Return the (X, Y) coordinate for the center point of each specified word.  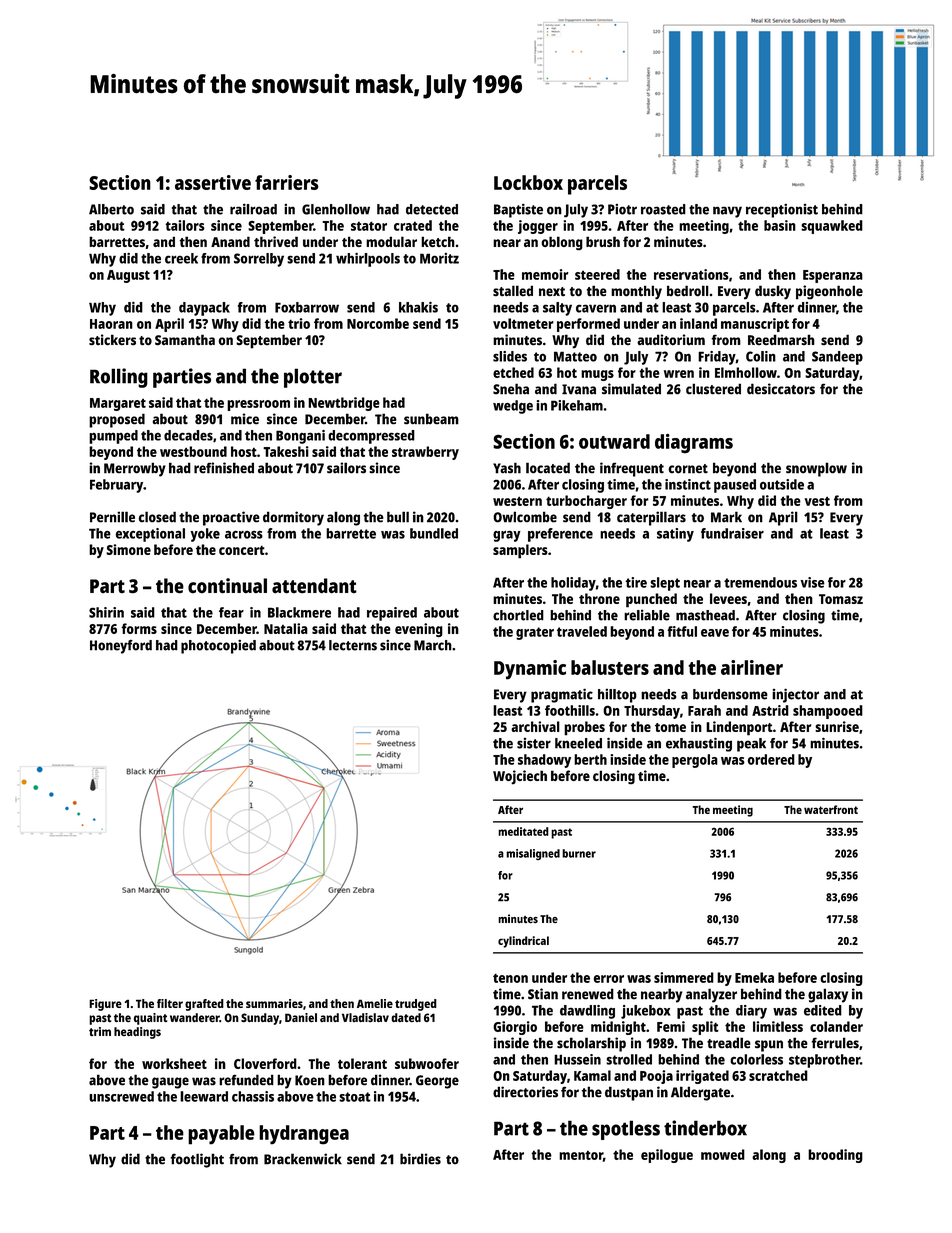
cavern (596, 308)
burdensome (730, 694)
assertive (213, 182)
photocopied (218, 646)
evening (419, 630)
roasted (663, 209)
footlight (197, 1160)
